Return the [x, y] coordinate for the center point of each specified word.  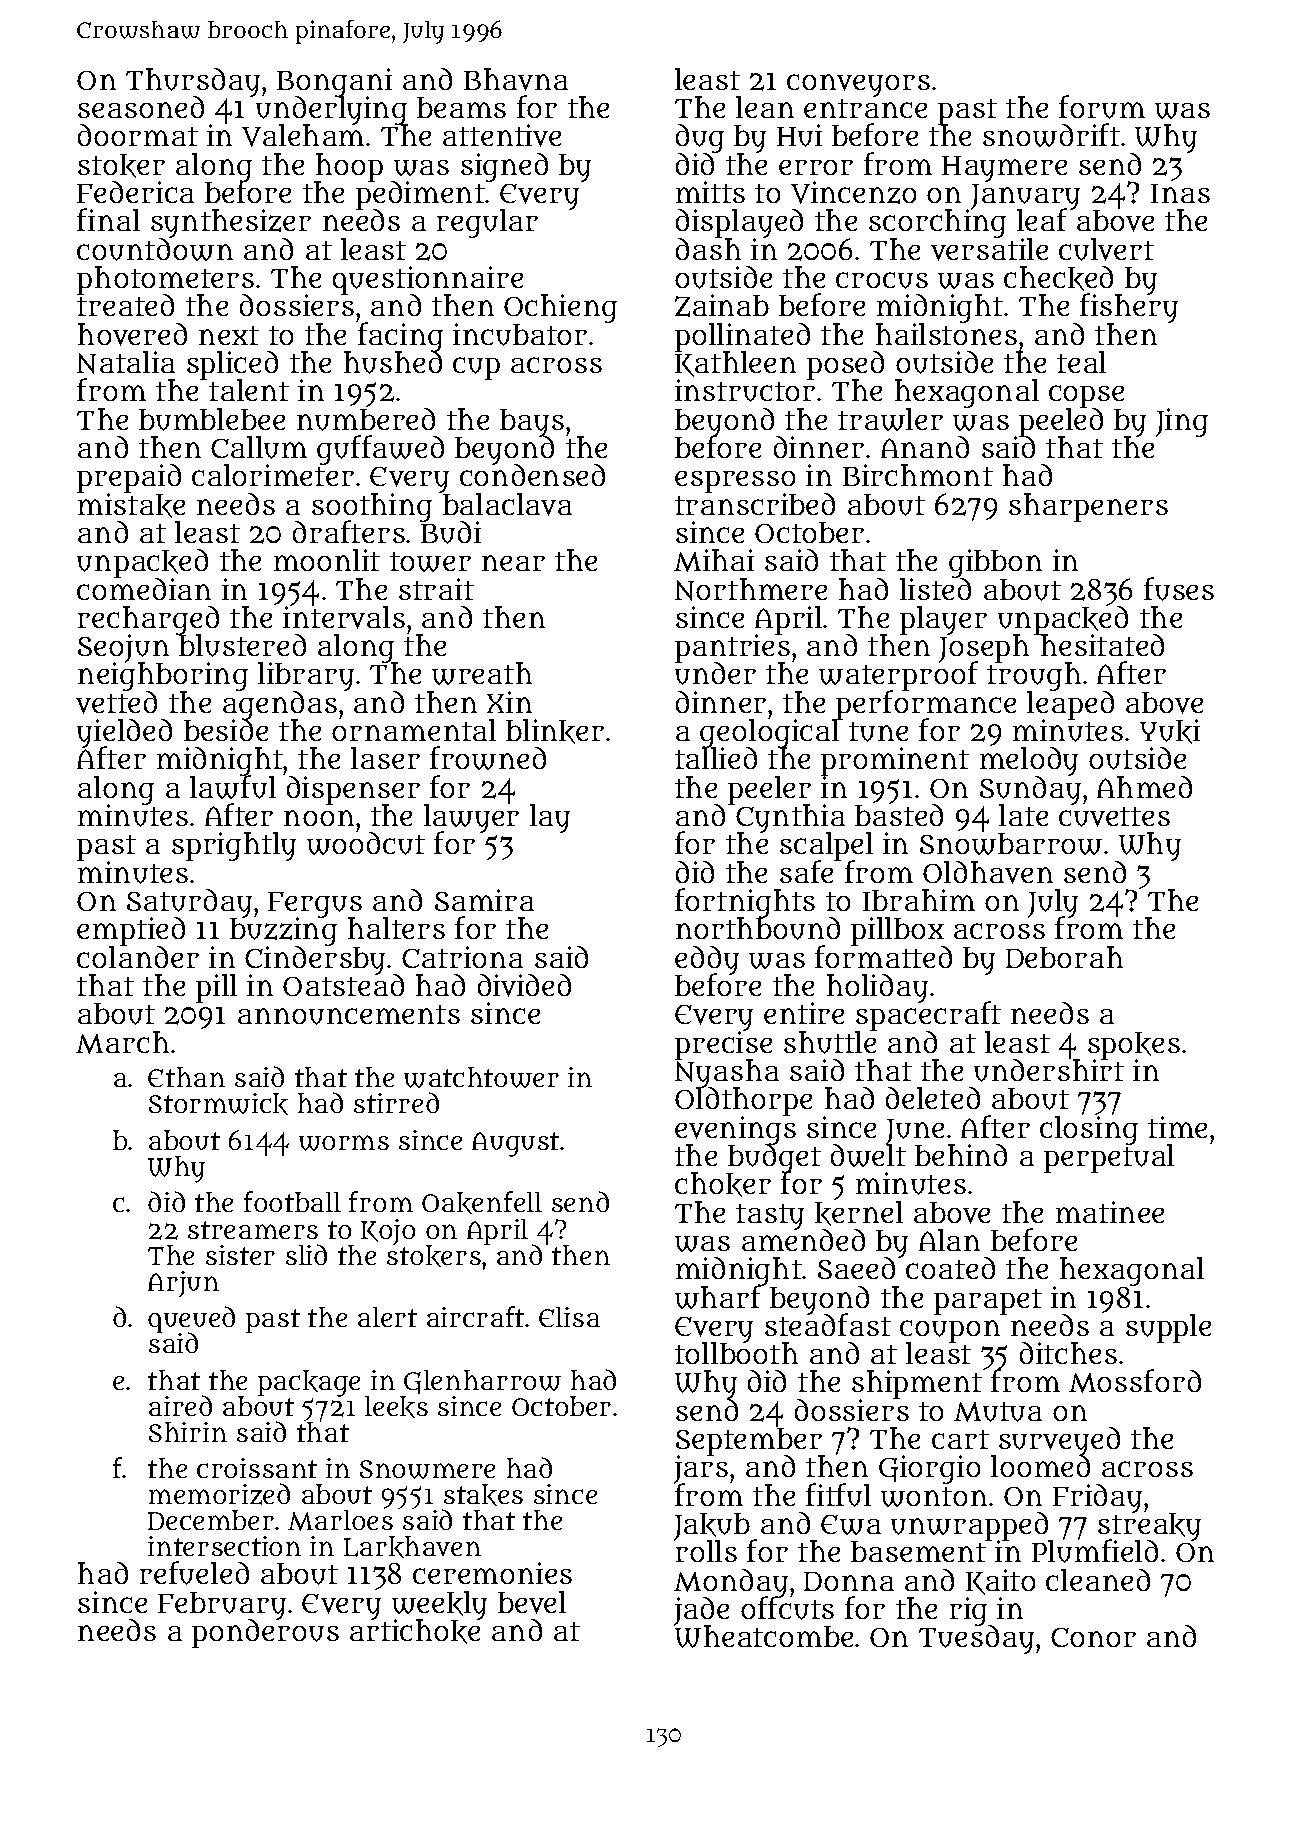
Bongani [334, 82]
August [515, 1144]
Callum [259, 447]
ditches [1068, 1353]
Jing [1182, 422]
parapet [988, 1302]
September [750, 1442]
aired [180, 1405]
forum [1102, 107]
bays [532, 423]
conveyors [858, 85]
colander [138, 957]
